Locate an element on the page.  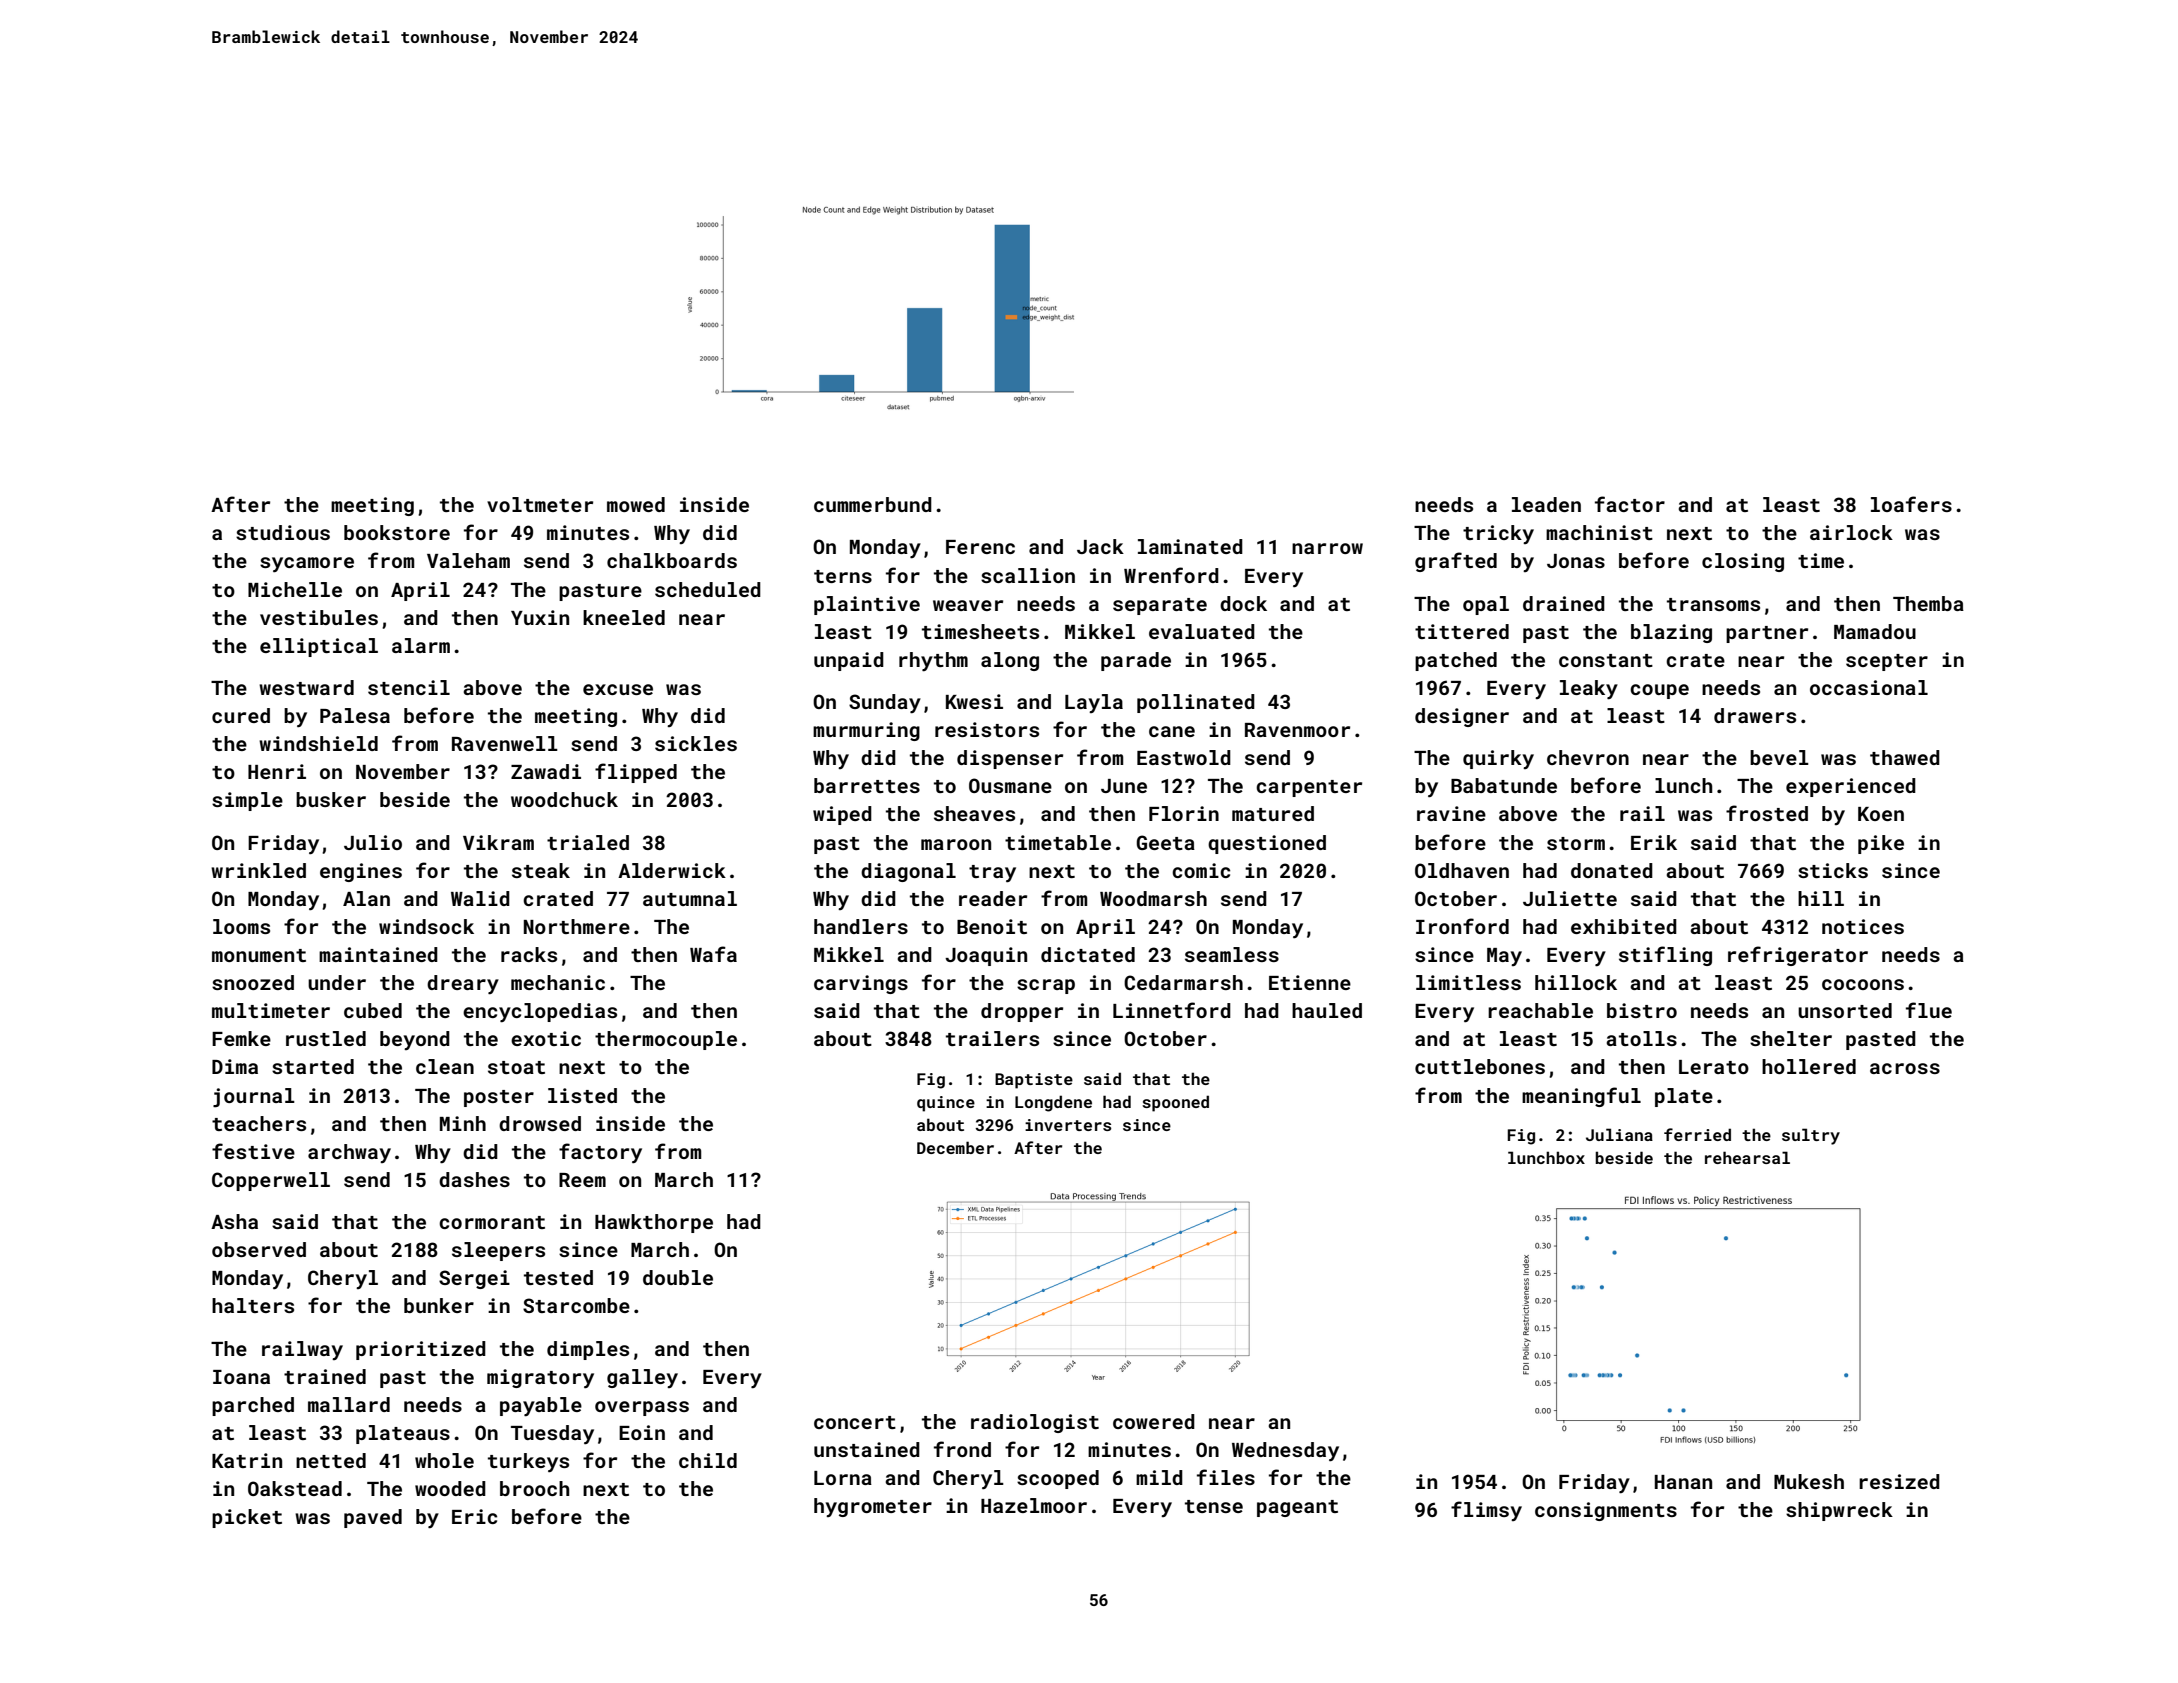
halters is located at coordinates (253, 1305).
